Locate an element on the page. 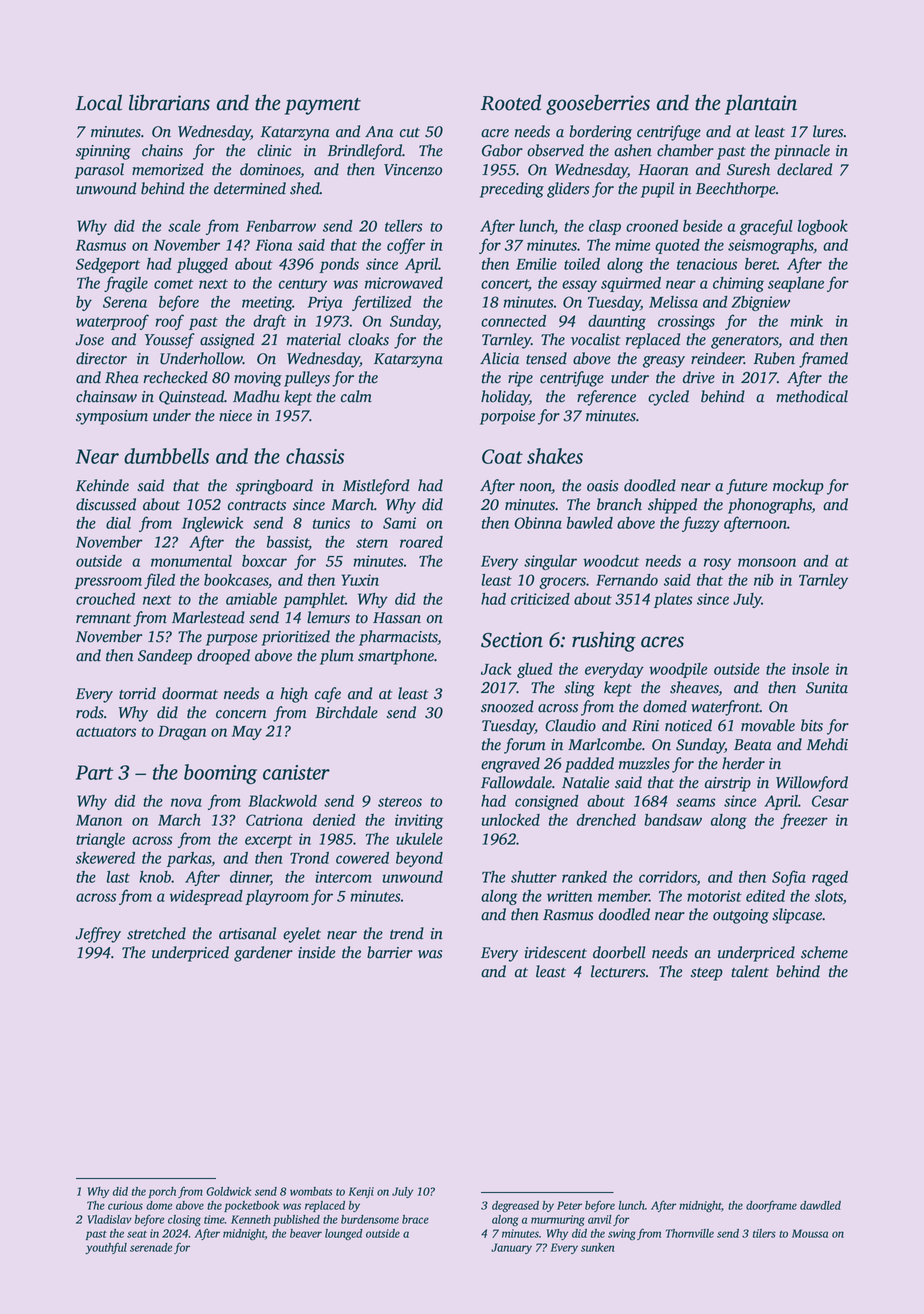  Rooted is located at coordinates (511, 102).
